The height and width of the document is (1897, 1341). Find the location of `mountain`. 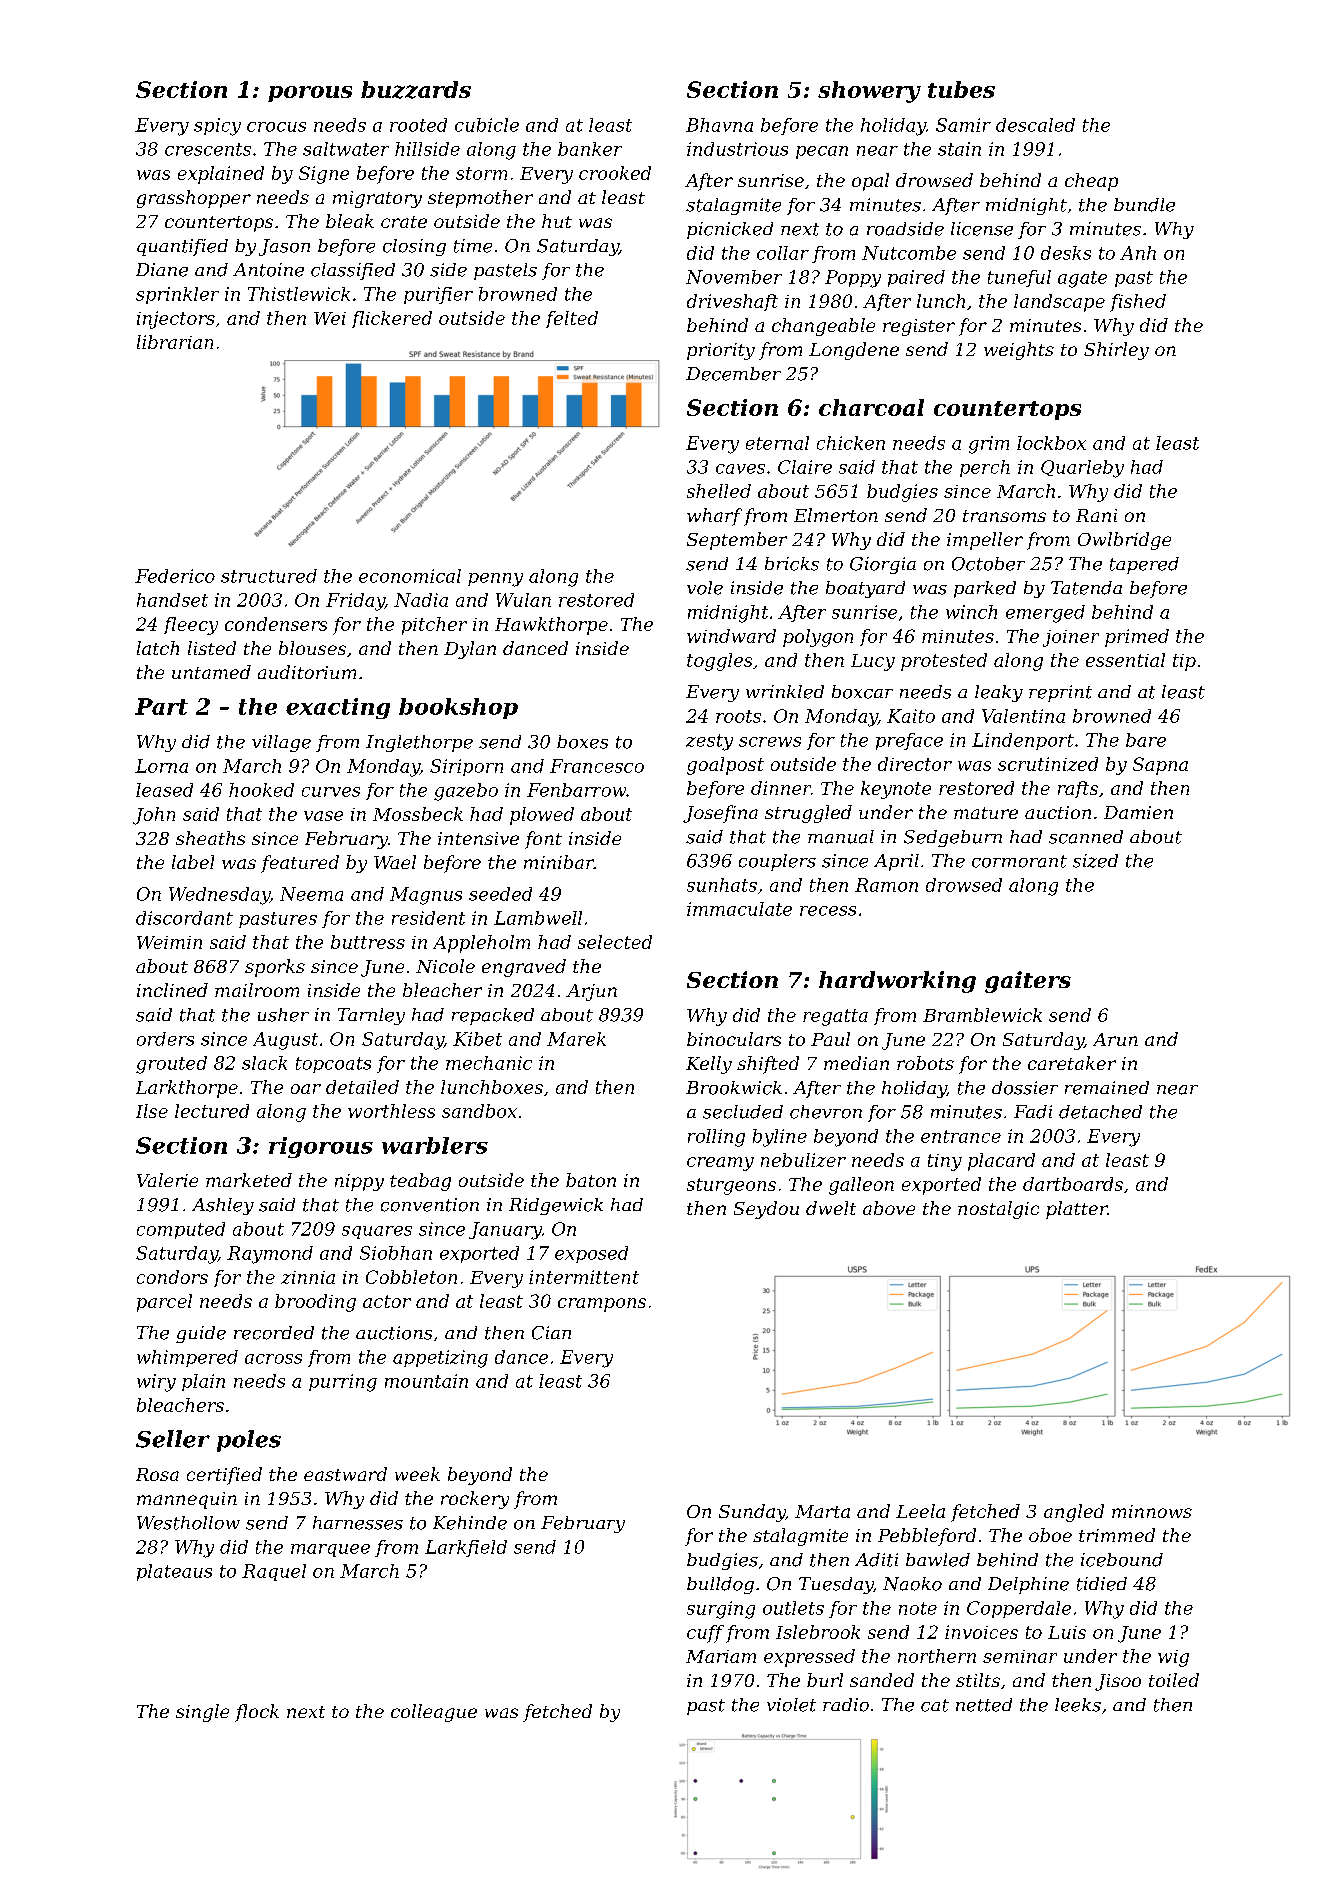

mountain is located at coordinates (426, 1381).
